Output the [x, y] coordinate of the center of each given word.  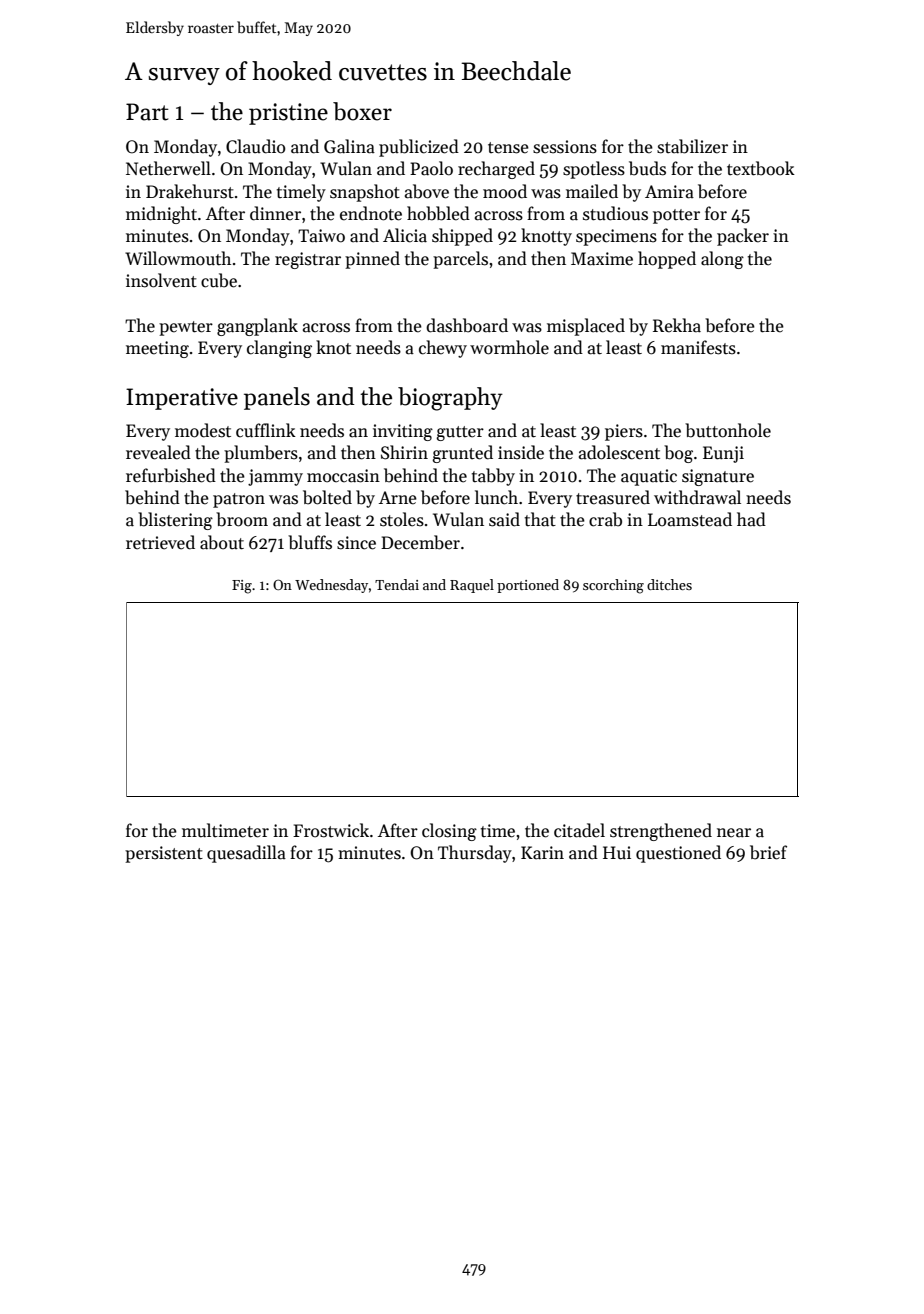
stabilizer [692, 146]
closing [449, 832]
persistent [164, 854]
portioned [528, 586]
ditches [669, 584]
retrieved [160, 542]
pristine [288, 114]
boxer [362, 111]
